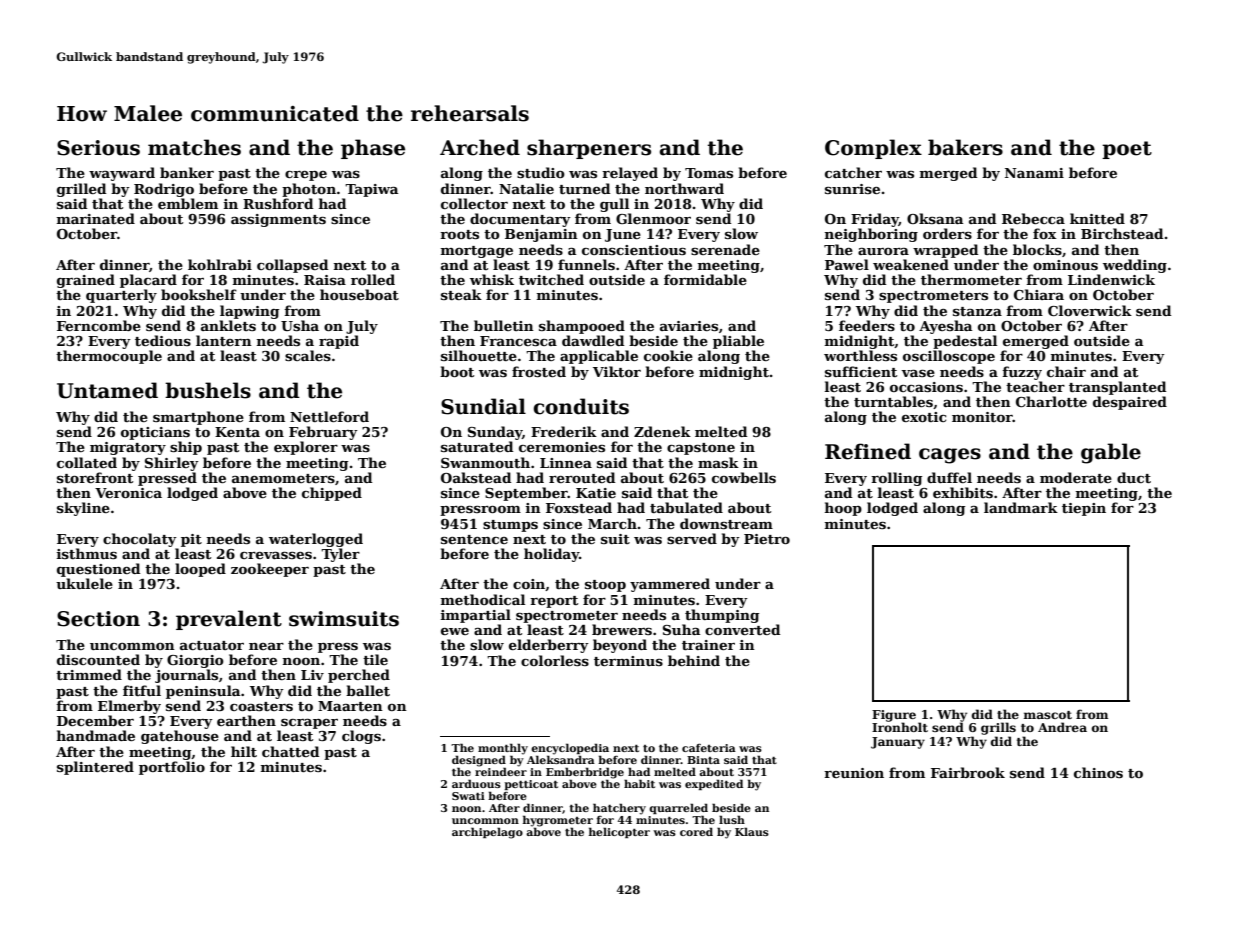  I want to click on archipelago, so click(487, 833).
